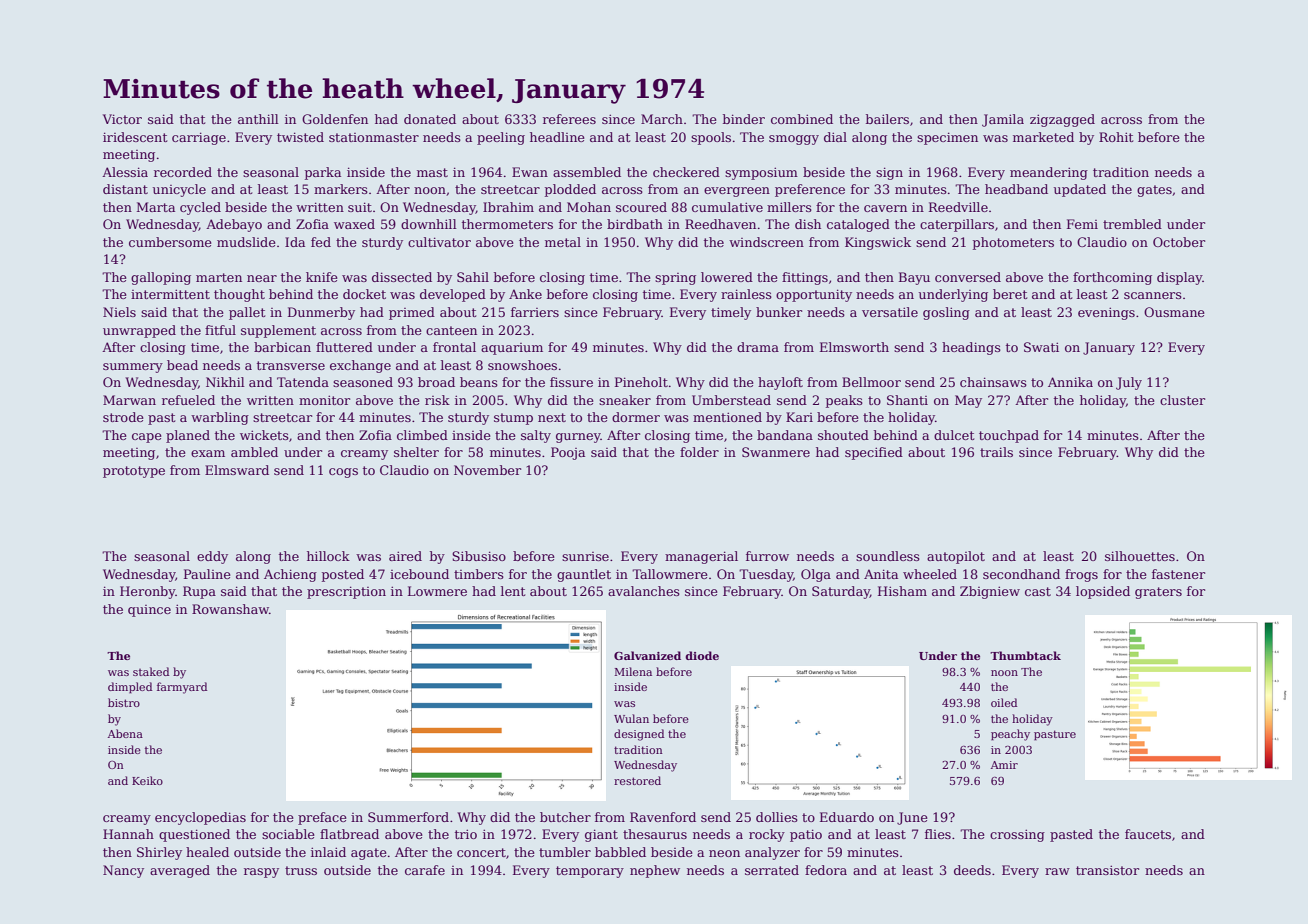 Image resolution: width=1308 pixels, height=924 pixels. What do you see at coordinates (1004, 765) in the document?
I see `Amir` at bounding box center [1004, 765].
